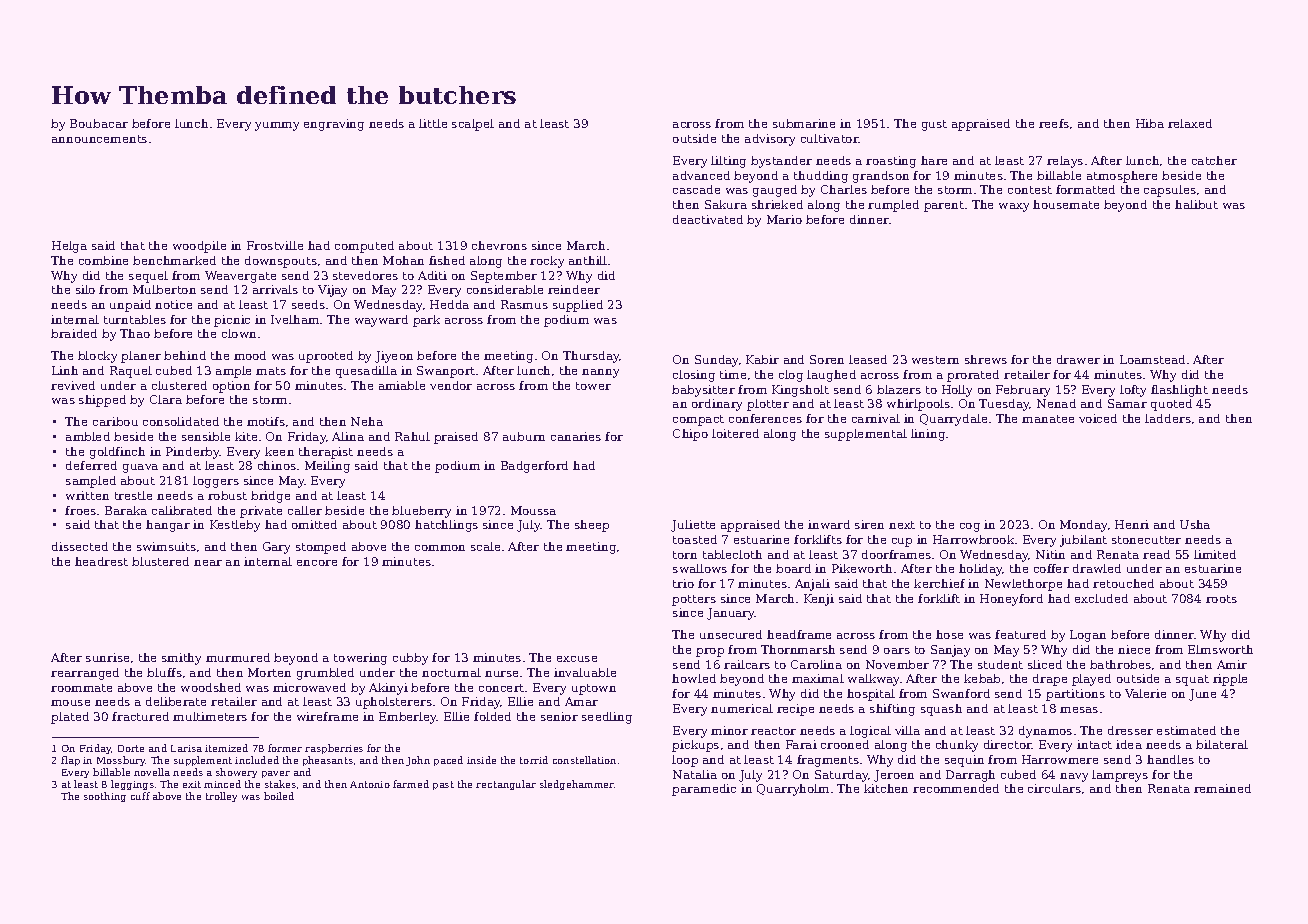  Describe the element at coordinates (1014, 207) in the document. I see `waxy` at that location.
